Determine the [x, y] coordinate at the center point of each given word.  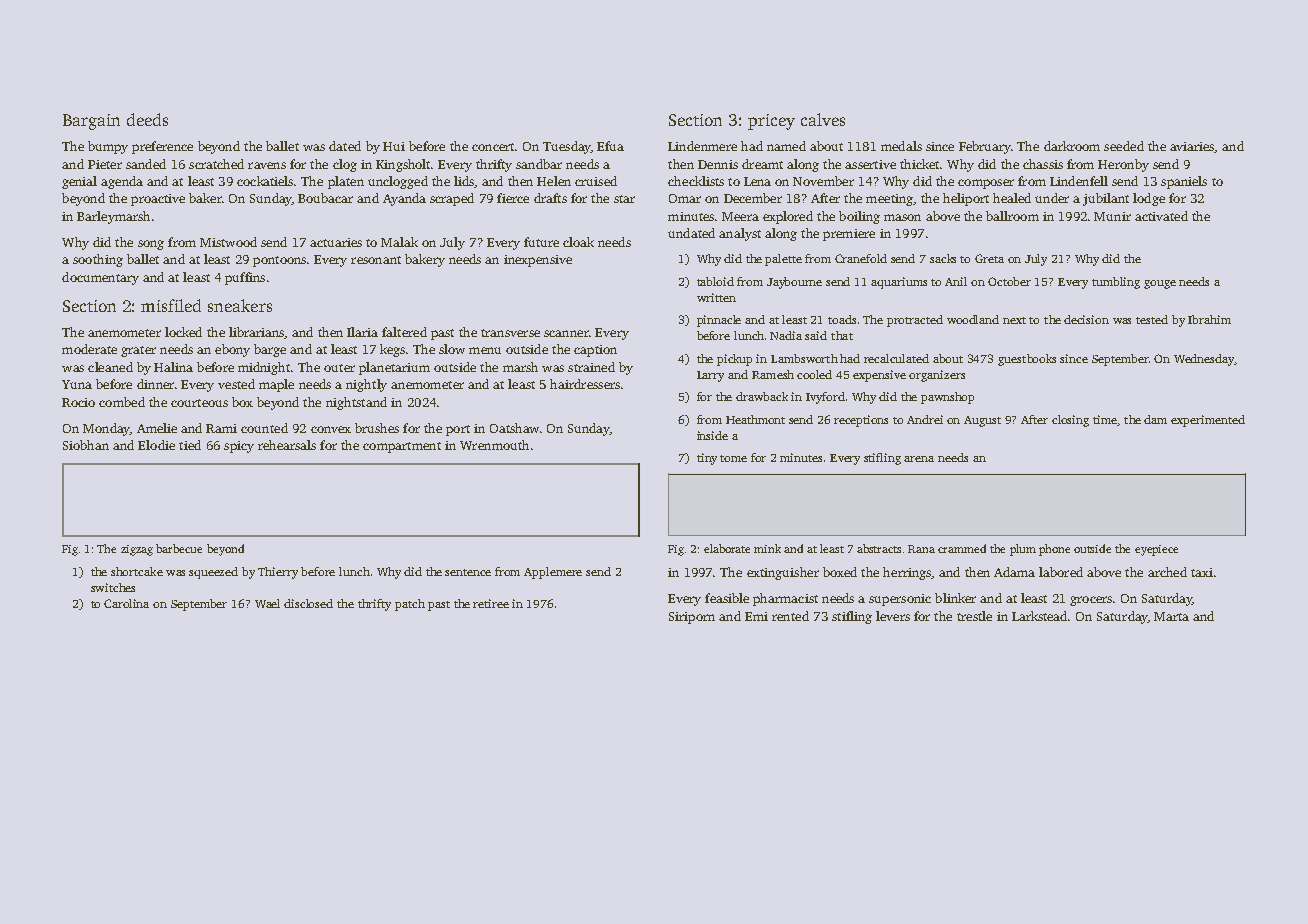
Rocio [78, 402]
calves [823, 119]
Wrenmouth [494, 445]
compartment [402, 447]
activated [1161, 216]
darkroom [1072, 146]
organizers [937, 376]
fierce [513, 198]
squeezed [213, 573]
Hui [394, 146]
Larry [710, 376]
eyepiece [1156, 550]
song [151, 245]
